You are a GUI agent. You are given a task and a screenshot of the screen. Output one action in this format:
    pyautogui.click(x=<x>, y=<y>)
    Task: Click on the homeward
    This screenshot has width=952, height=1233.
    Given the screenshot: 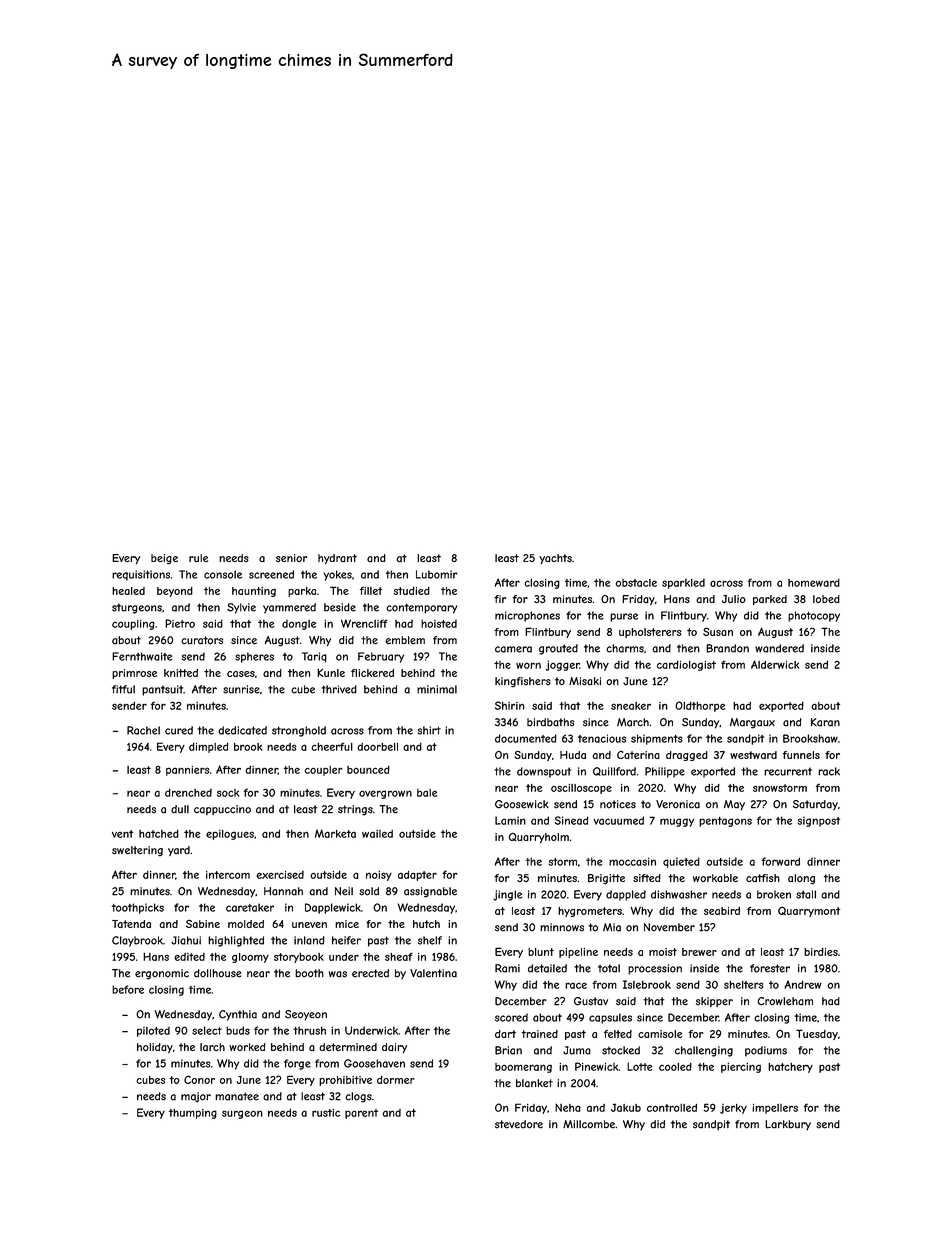 What is the action you would take?
    pyautogui.click(x=814, y=582)
